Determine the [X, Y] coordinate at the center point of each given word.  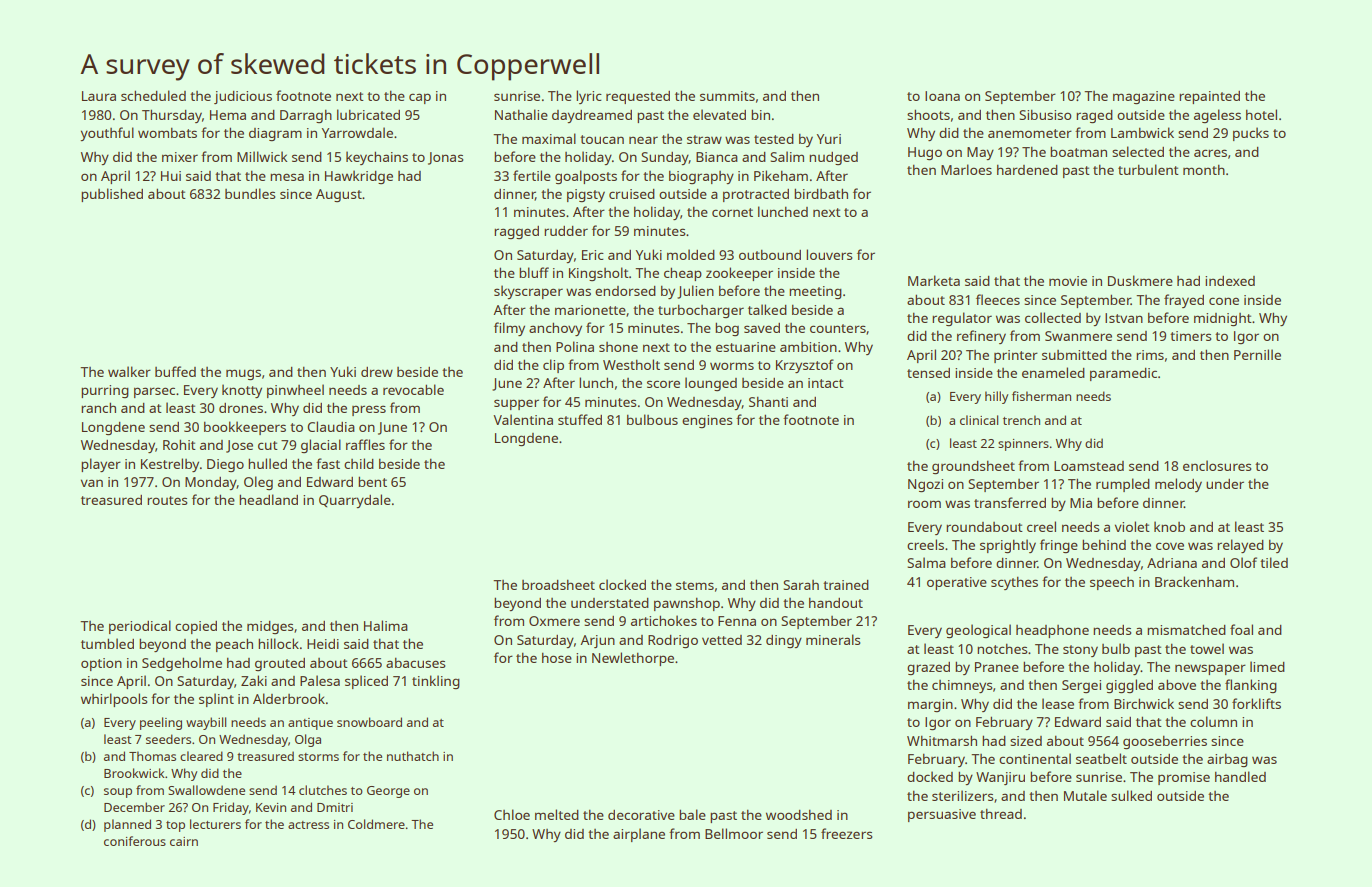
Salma [926, 562]
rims [1150, 355]
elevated [719, 114]
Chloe [512, 814]
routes [167, 500]
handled [1240, 776]
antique [310, 724]
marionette [590, 310]
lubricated [368, 114]
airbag [1227, 760]
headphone [1052, 631]
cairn [184, 841]
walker [129, 371]
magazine [1144, 97]
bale [692, 814]
